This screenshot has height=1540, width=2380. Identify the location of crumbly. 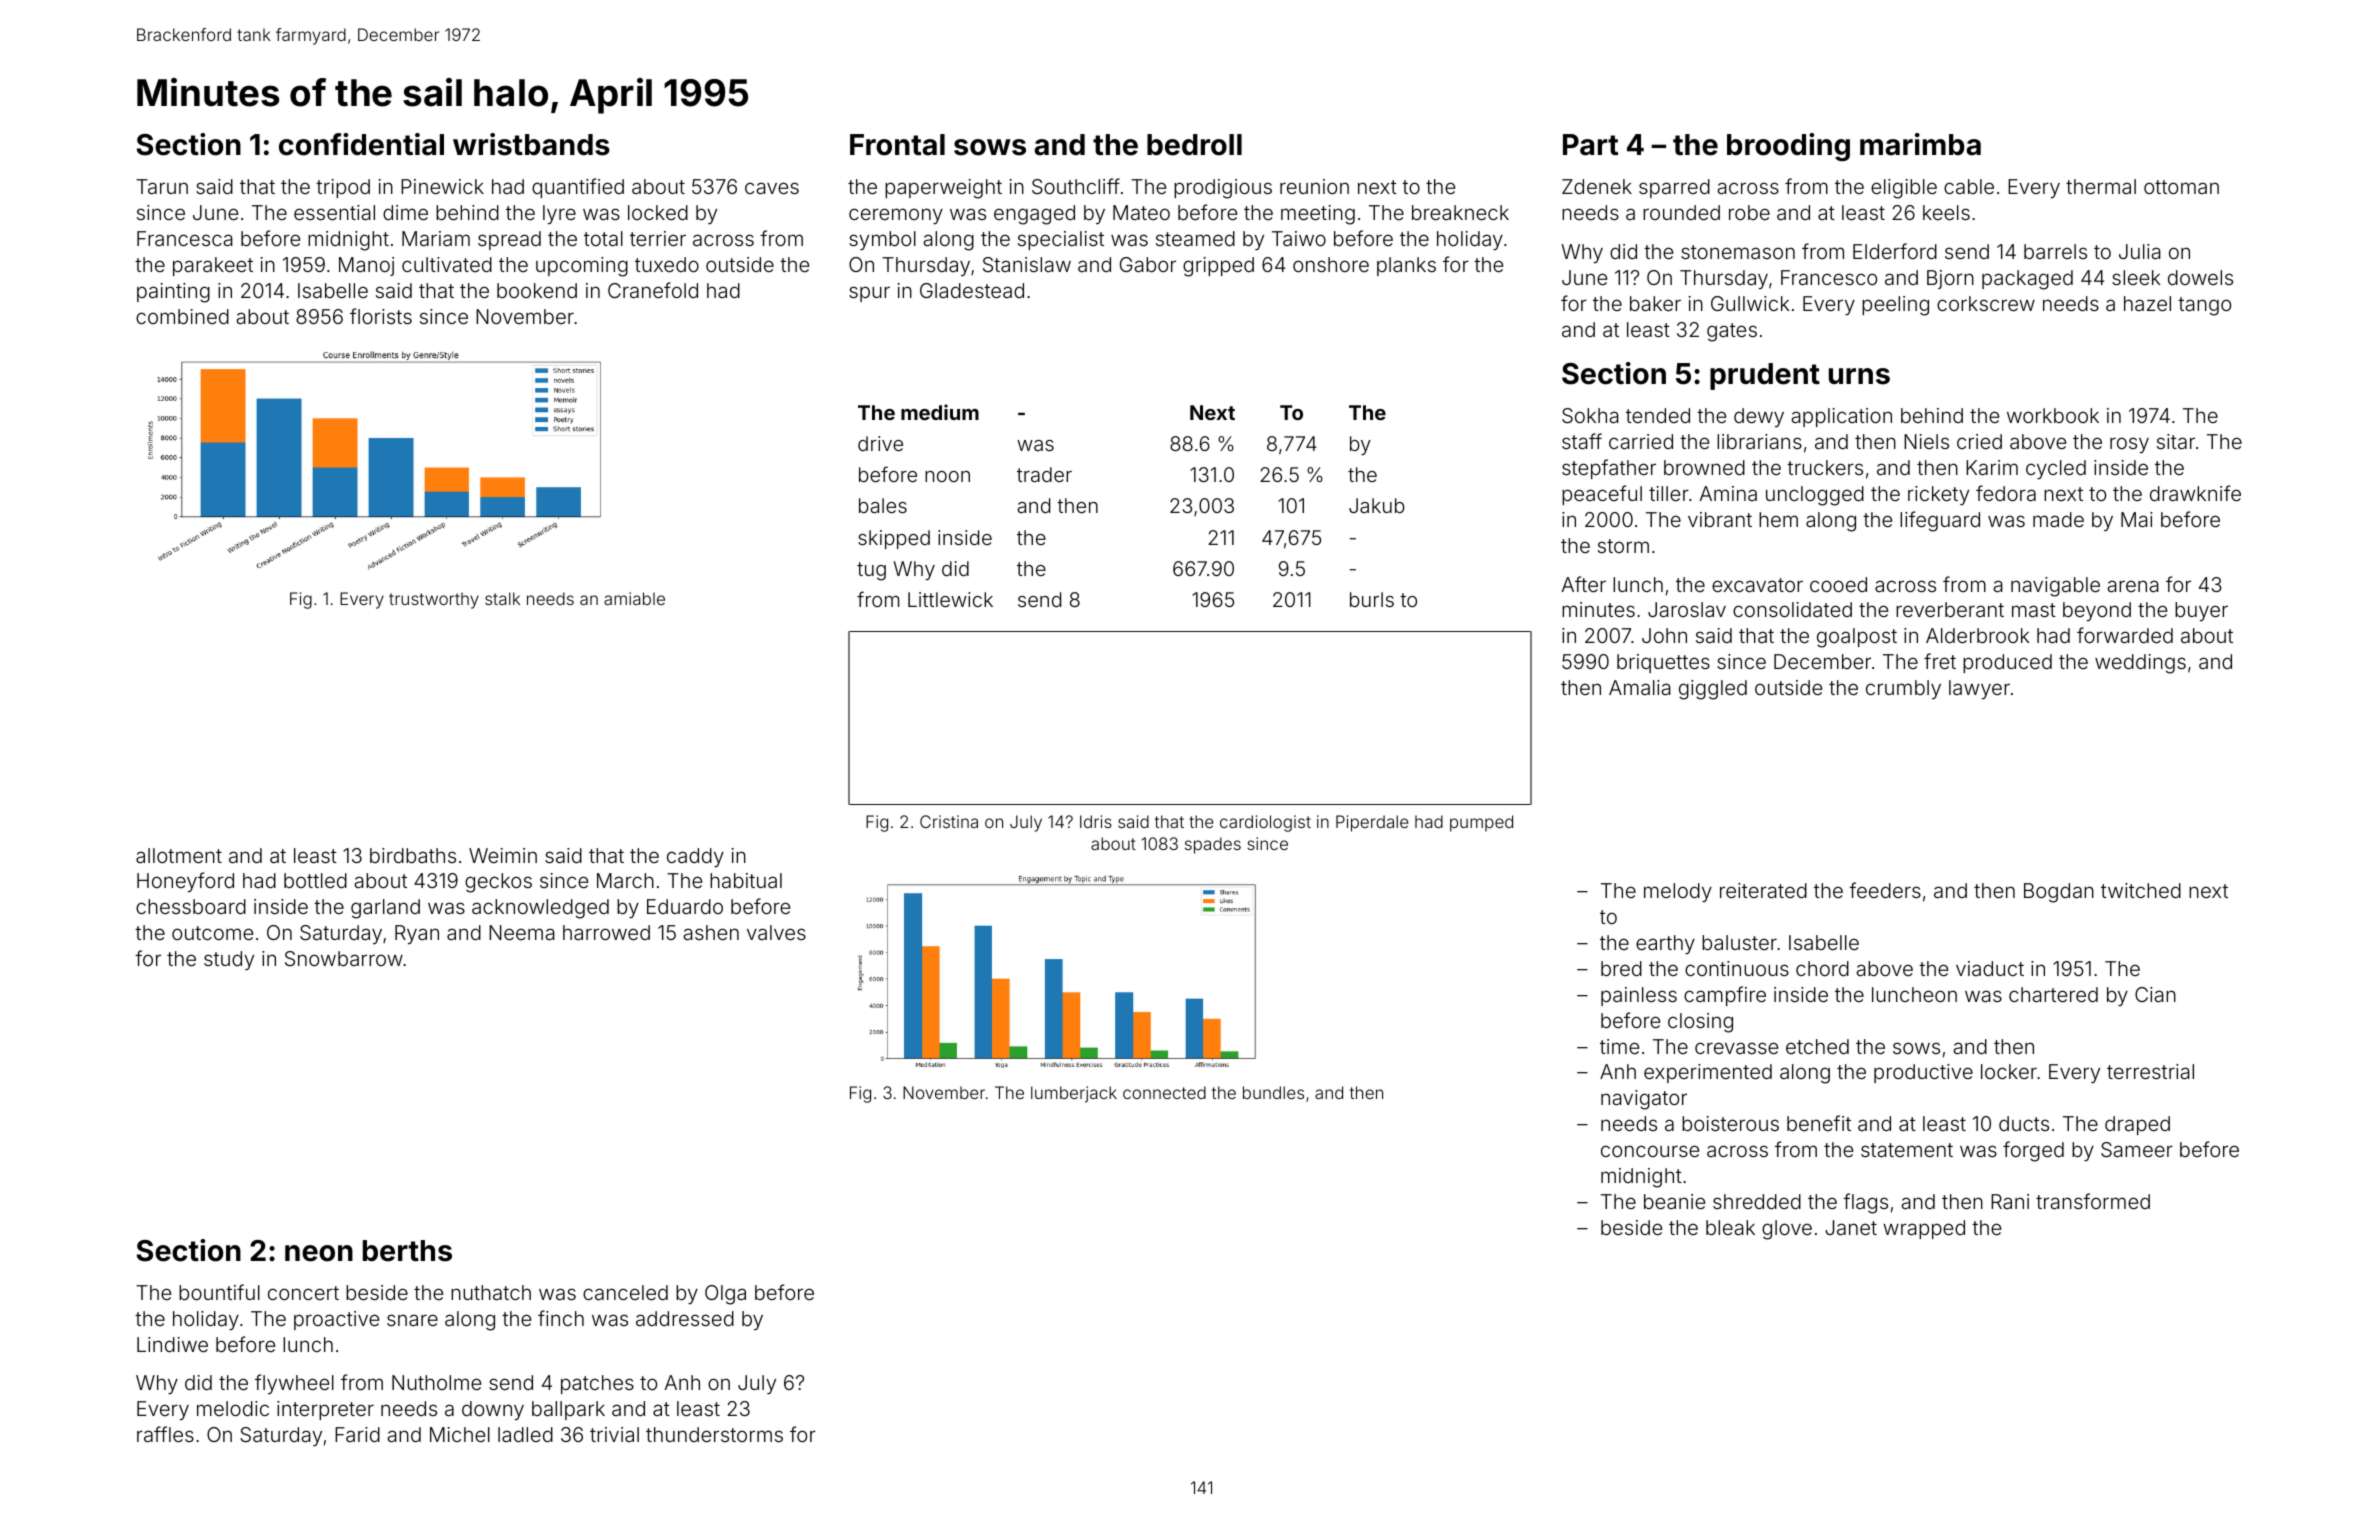
(1903, 689).
